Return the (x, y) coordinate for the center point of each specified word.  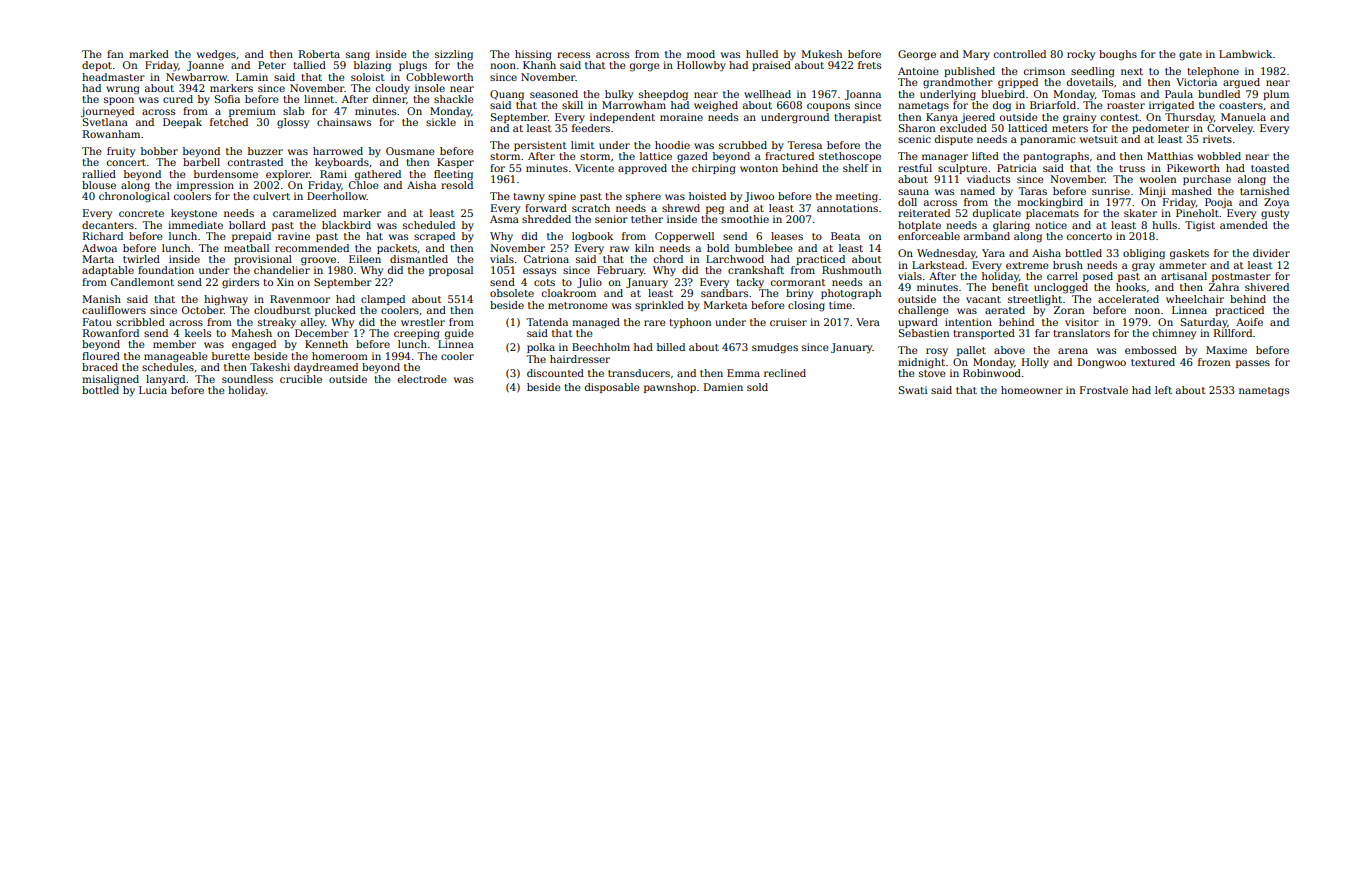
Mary (976, 55)
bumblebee (764, 248)
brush (1068, 265)
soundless (247, 379)
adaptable (108, 271)
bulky (619, 95)
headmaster (113, 77)
